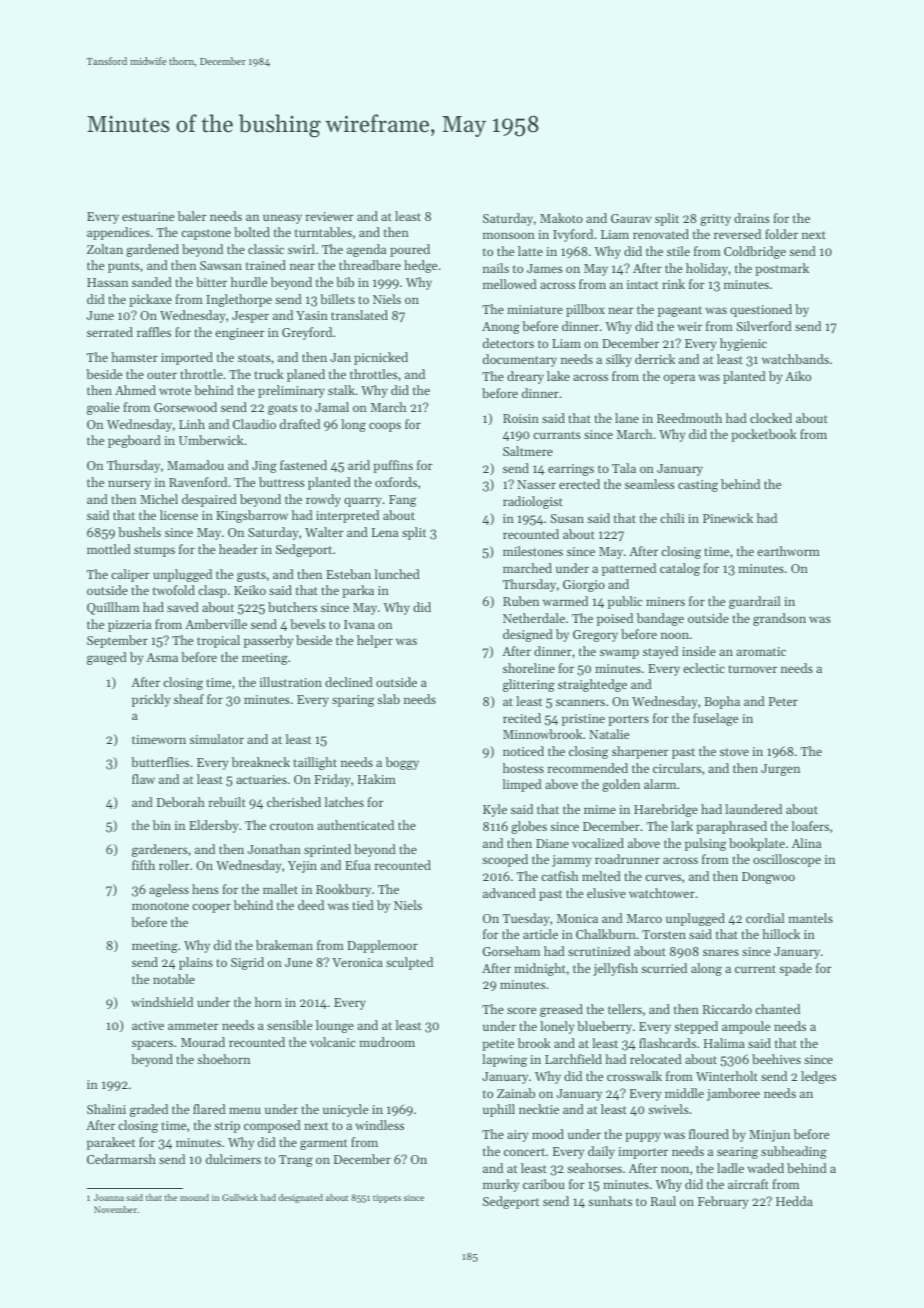 This document has width=924, height=1308. What do you see at coordinates (410, 250) in the document?
I see `poured` at bounding box center [410, 250].
